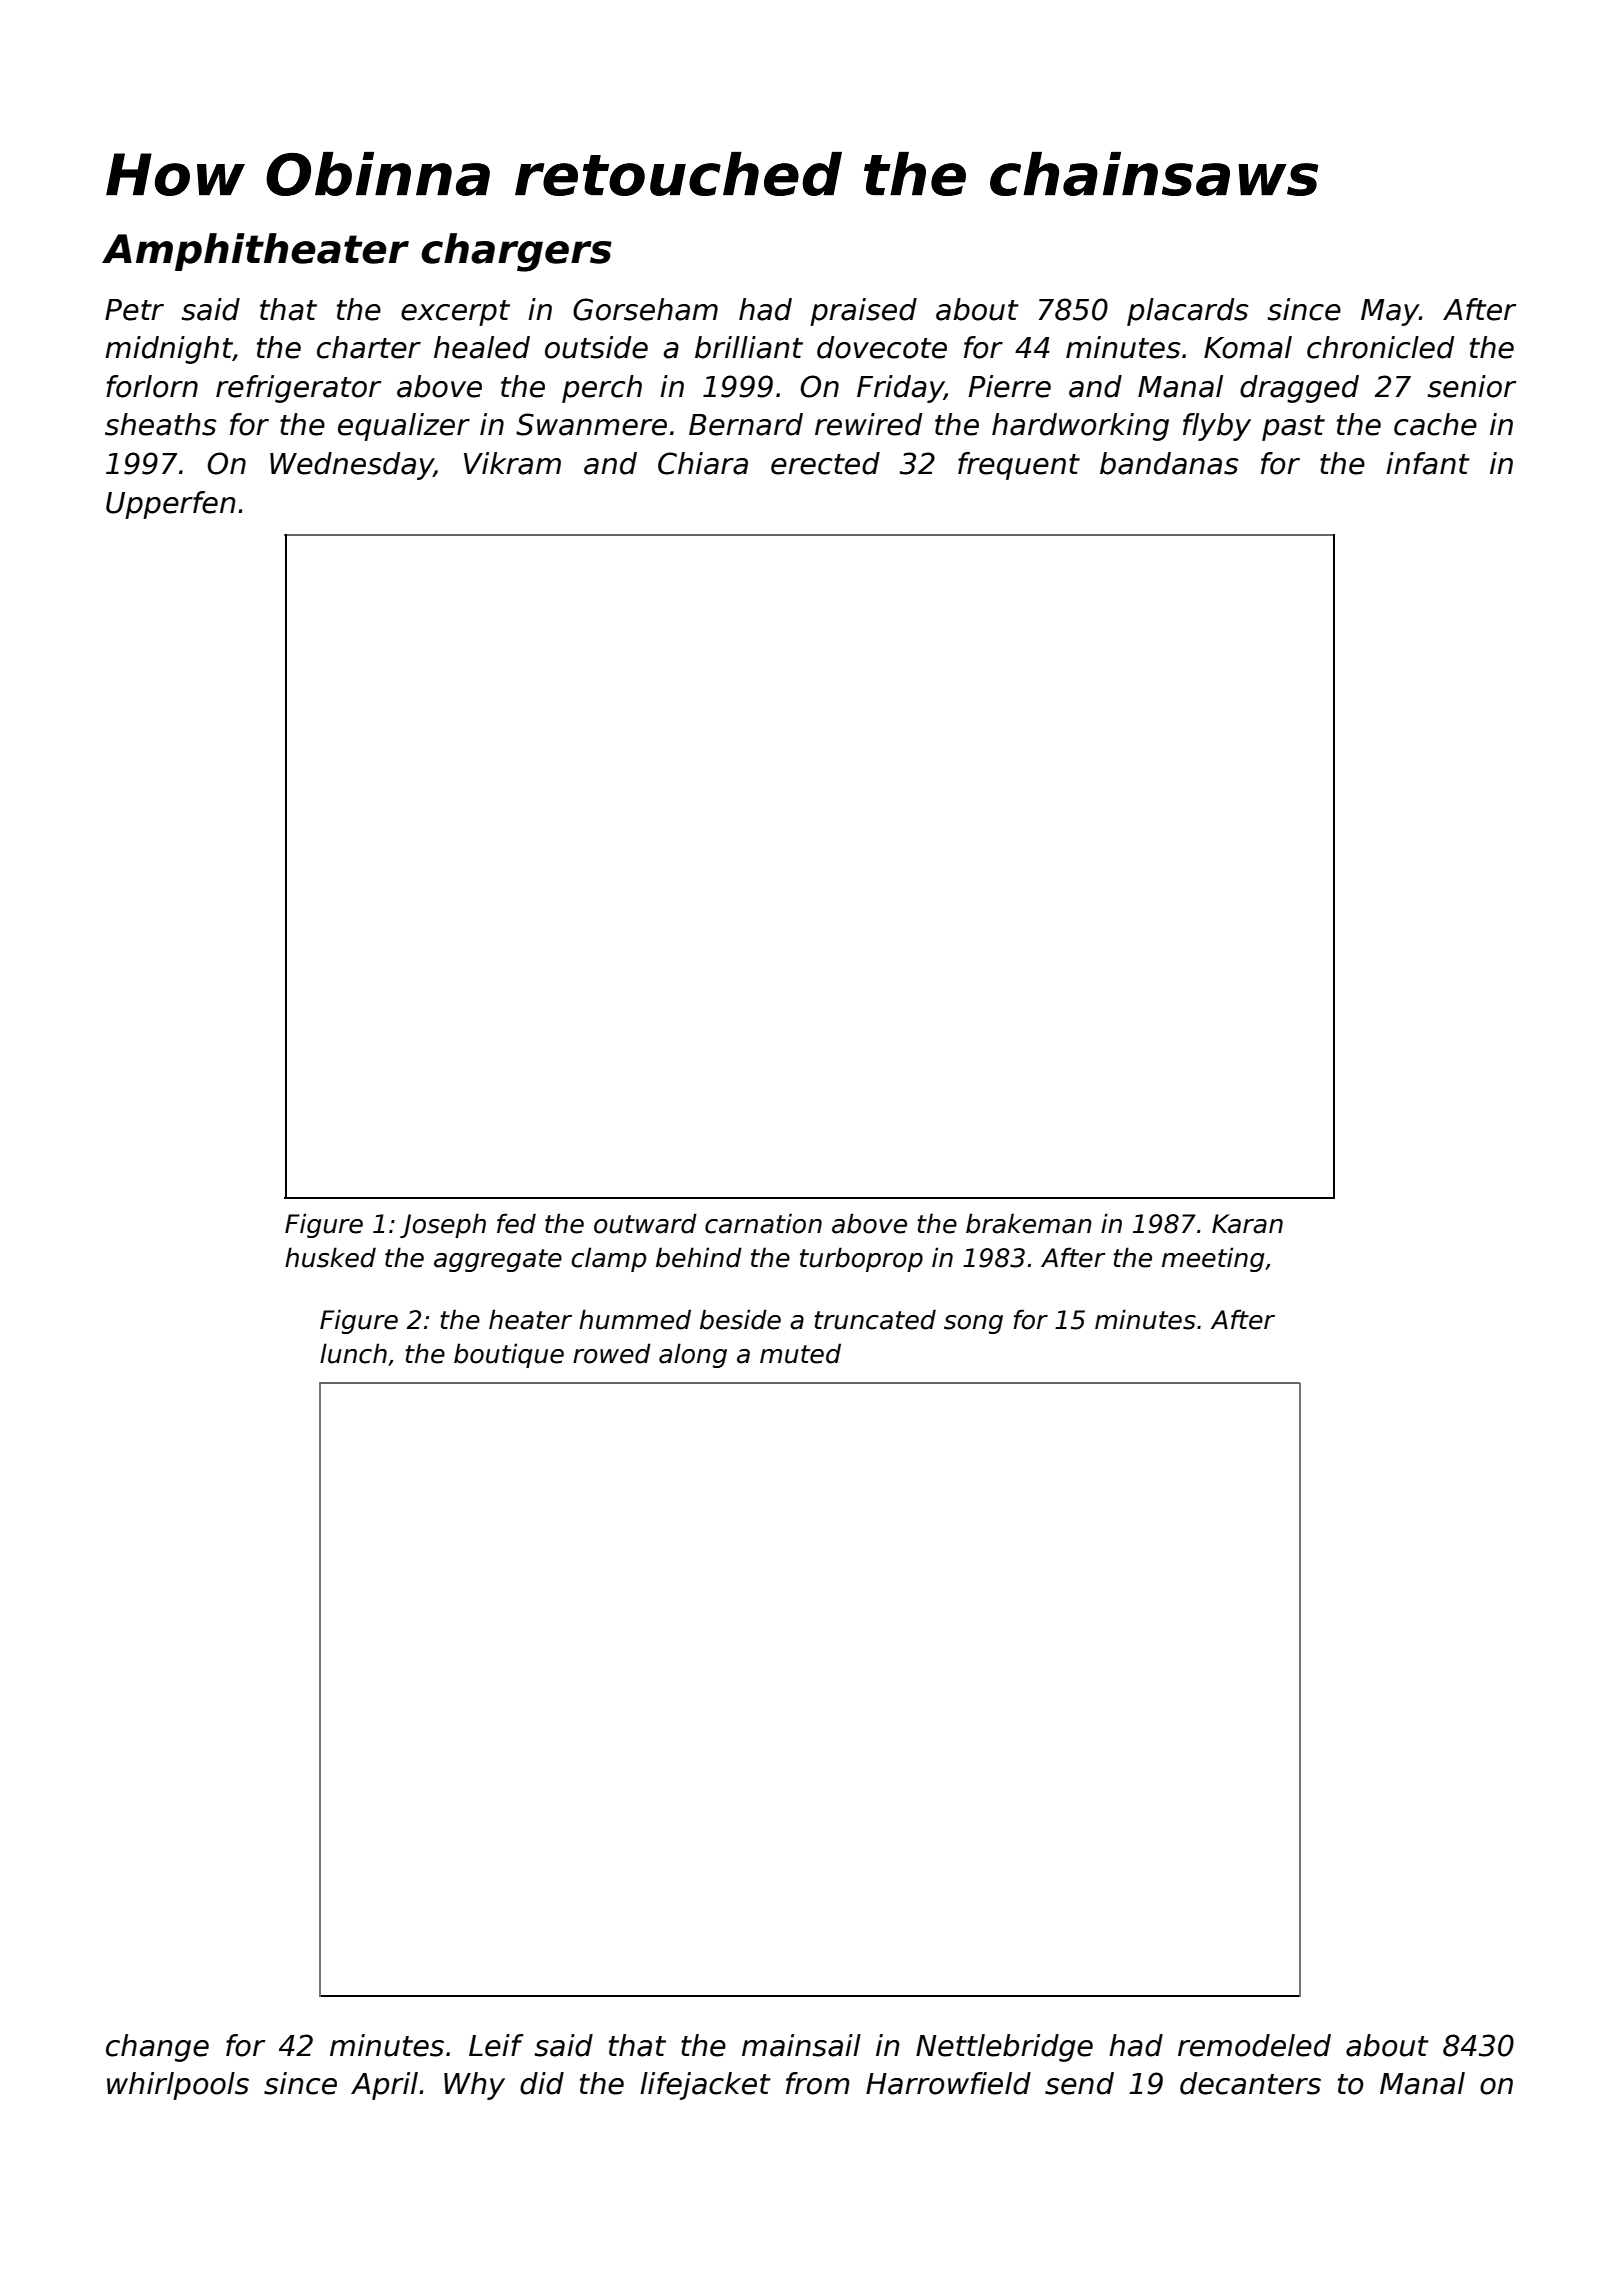 The height and width of the page is (2292, 1620). I want to click on chargers, so click(516, 252).
